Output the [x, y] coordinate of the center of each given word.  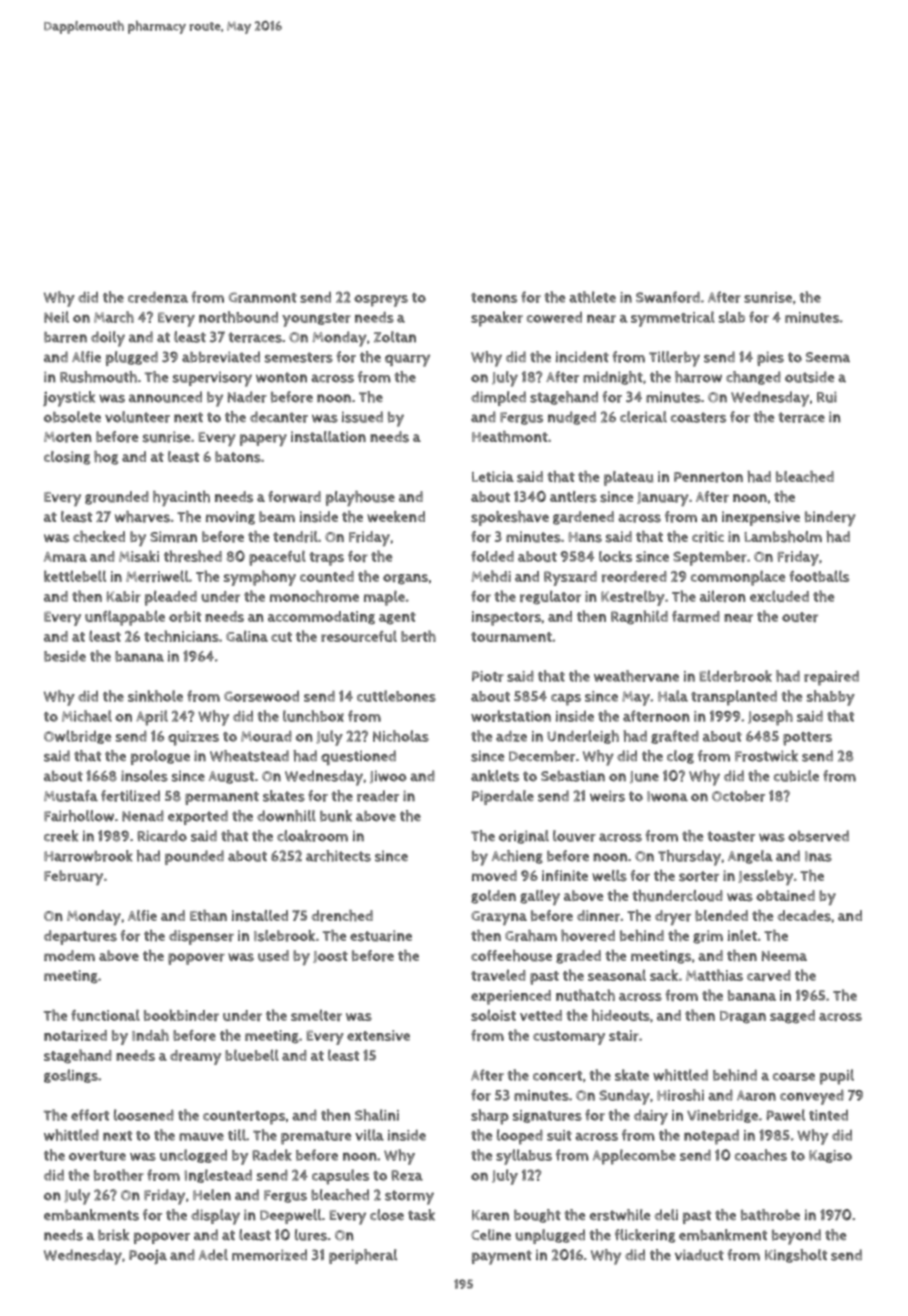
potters [807, 739]
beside [65, 656]
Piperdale [503, 797]
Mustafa [71, 796]
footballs [819, 576]
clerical [643, 417]
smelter [316, 1015]
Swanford [668, 297]
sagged [792, 1017]
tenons [494, 298]
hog [106, 458]
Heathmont [510, 437]
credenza [158, 297]
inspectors [506, 618]
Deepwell [290, 1216]
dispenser [201, 937]
